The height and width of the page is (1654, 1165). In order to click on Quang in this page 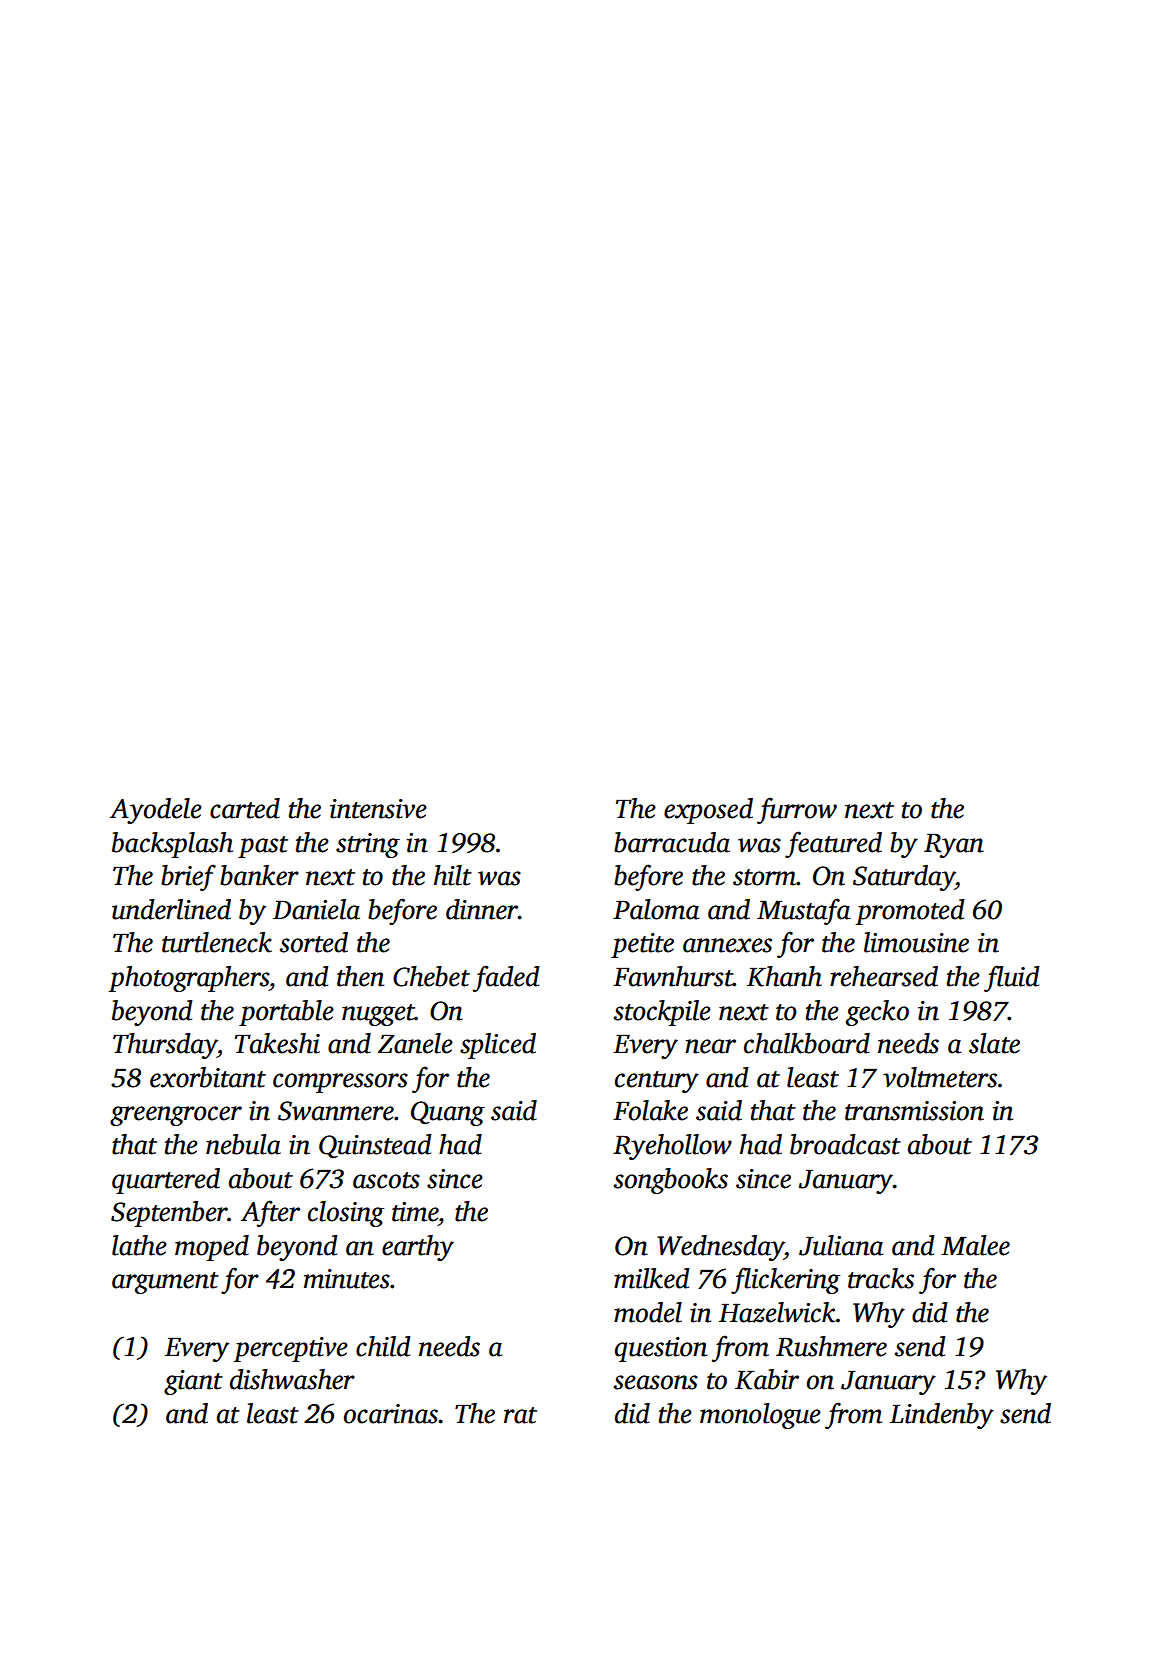, I will do `click(448, 1113)`.
